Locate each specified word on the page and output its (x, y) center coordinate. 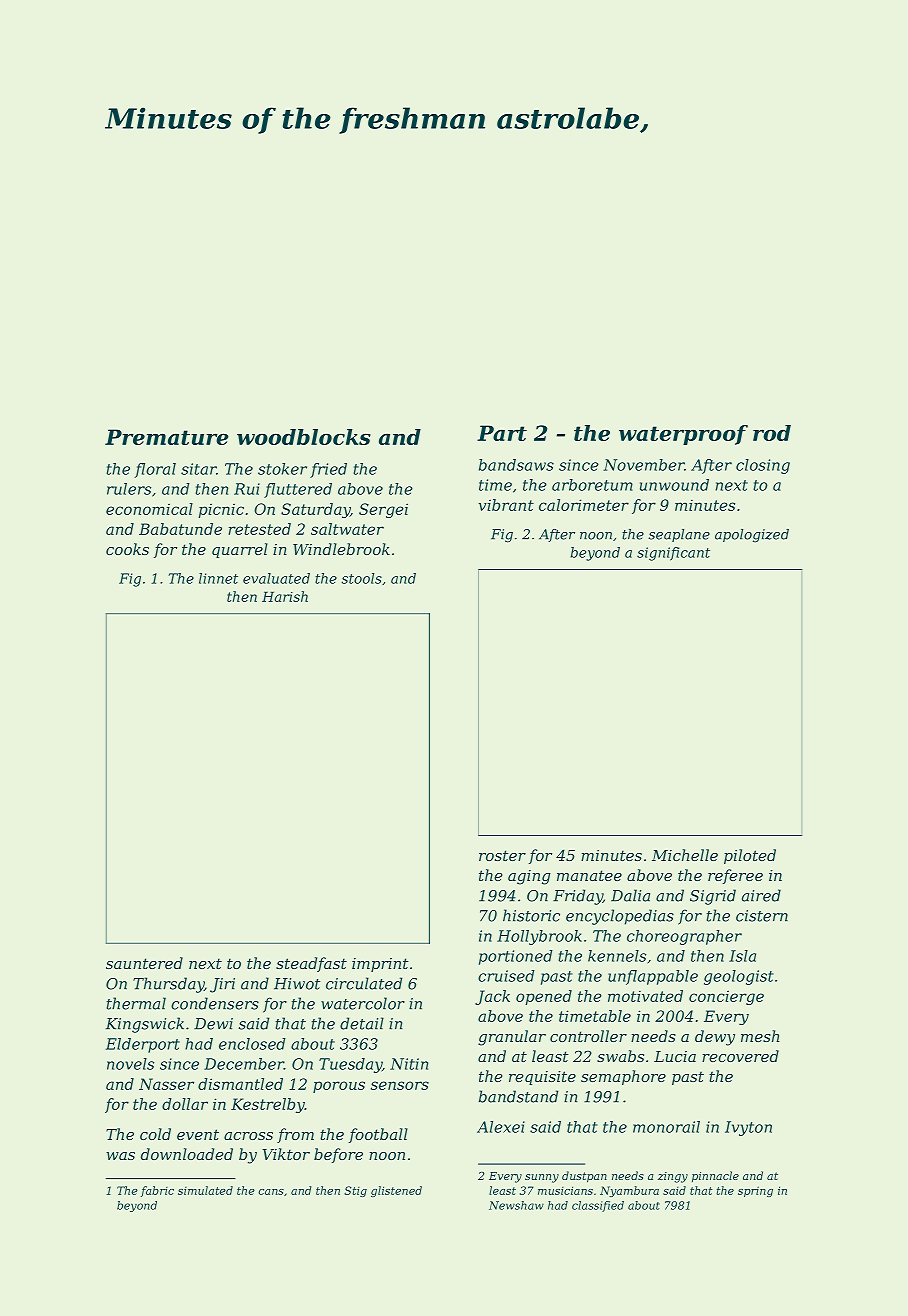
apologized (752, 535)
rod (772, 433)
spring (755, 1192)
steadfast (311, 964)
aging (529, 877)
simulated (205, 1190)
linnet (218, 578)
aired (761, 895)
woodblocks (304, 437)
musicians (565, 1190)
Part (502, 433)
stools (362, 578)
